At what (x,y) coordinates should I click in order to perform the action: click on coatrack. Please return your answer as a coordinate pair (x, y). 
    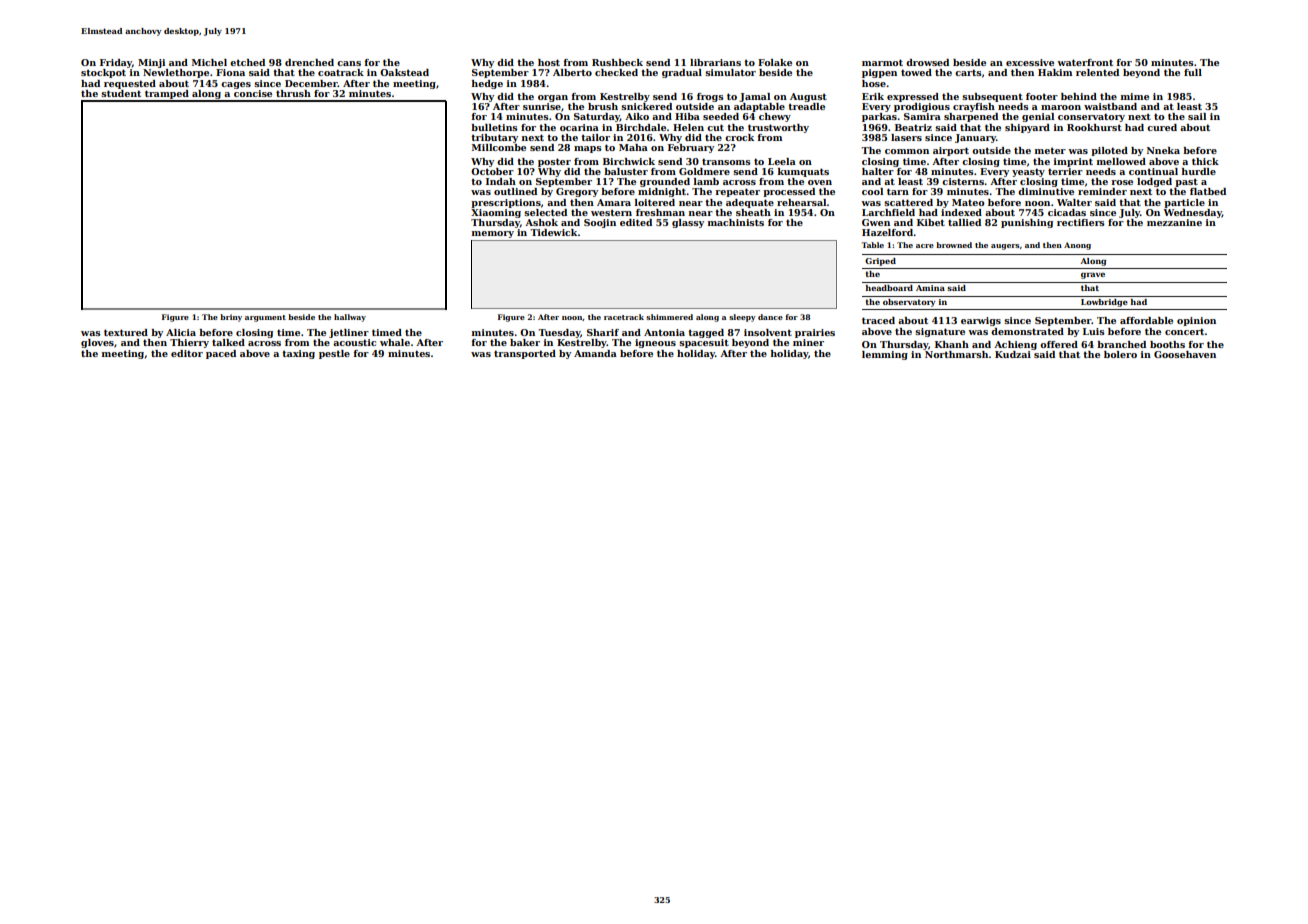
    Looking at the image, I should click on (341, 72).
